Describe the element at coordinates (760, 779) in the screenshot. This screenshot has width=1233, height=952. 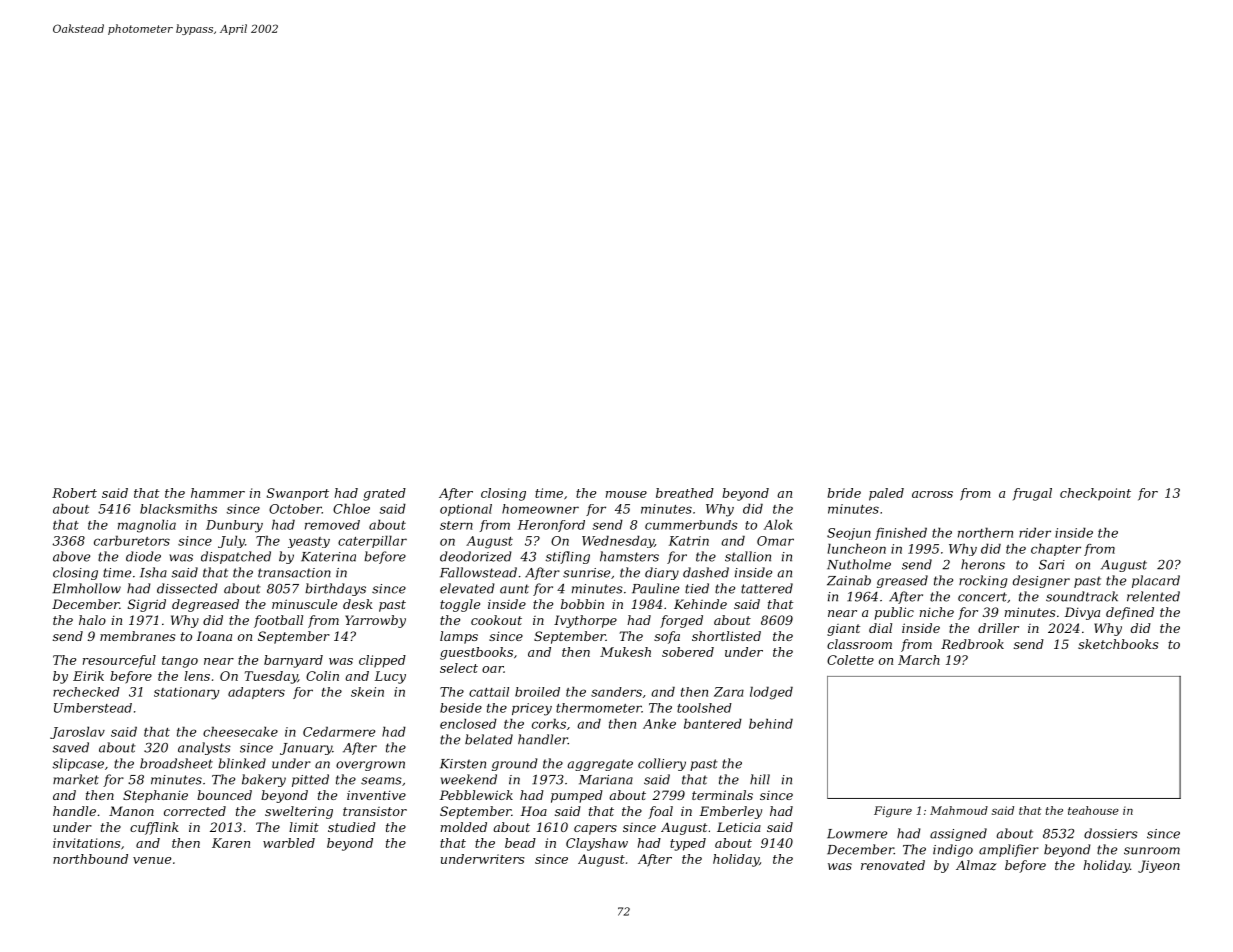
I see `hill` at that location.
